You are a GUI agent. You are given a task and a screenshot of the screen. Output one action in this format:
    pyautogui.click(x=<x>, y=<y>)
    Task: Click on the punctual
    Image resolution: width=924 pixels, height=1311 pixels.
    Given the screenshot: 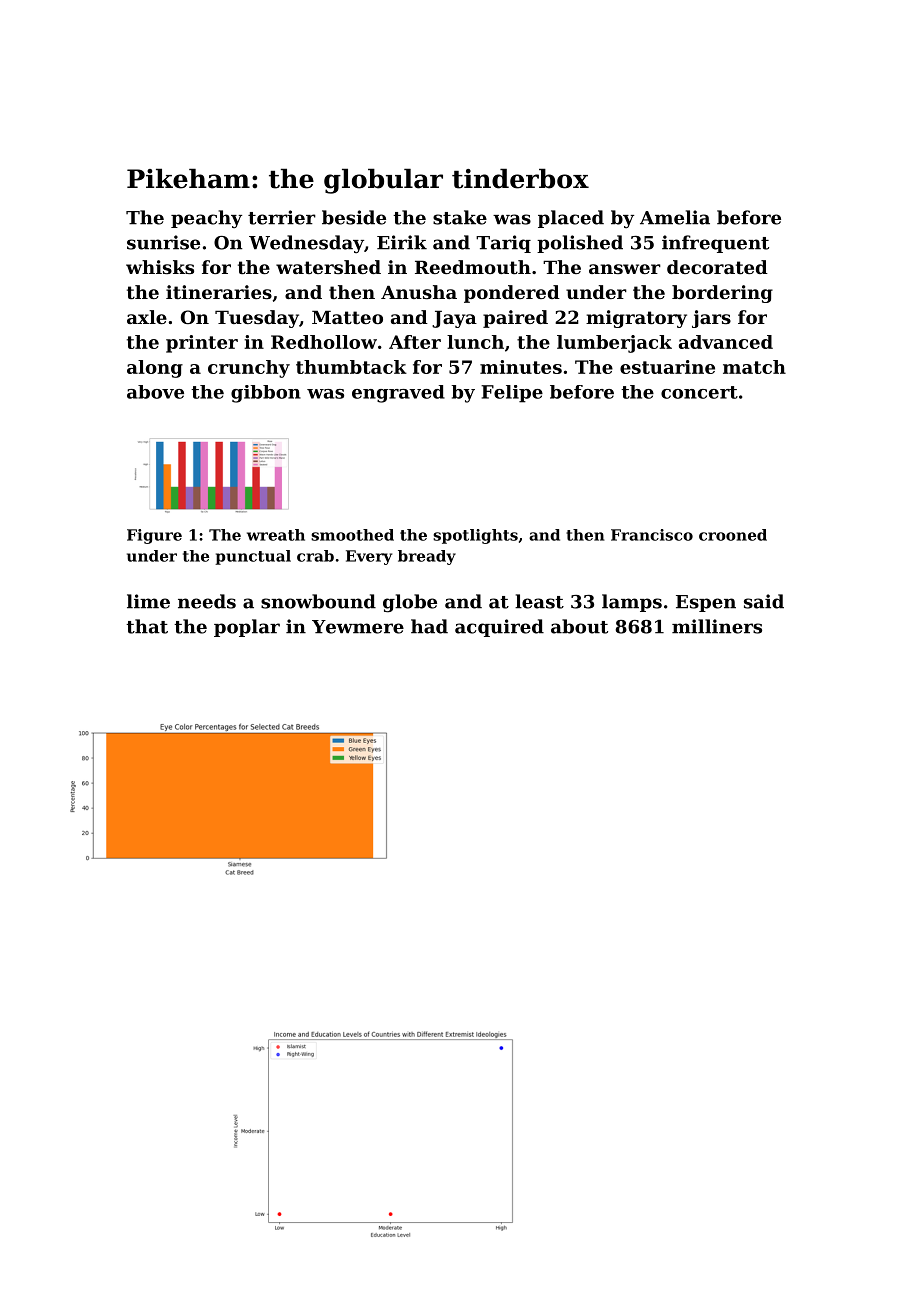 What is the action you would take?
    pyautogui.click(x=253, y=557)
